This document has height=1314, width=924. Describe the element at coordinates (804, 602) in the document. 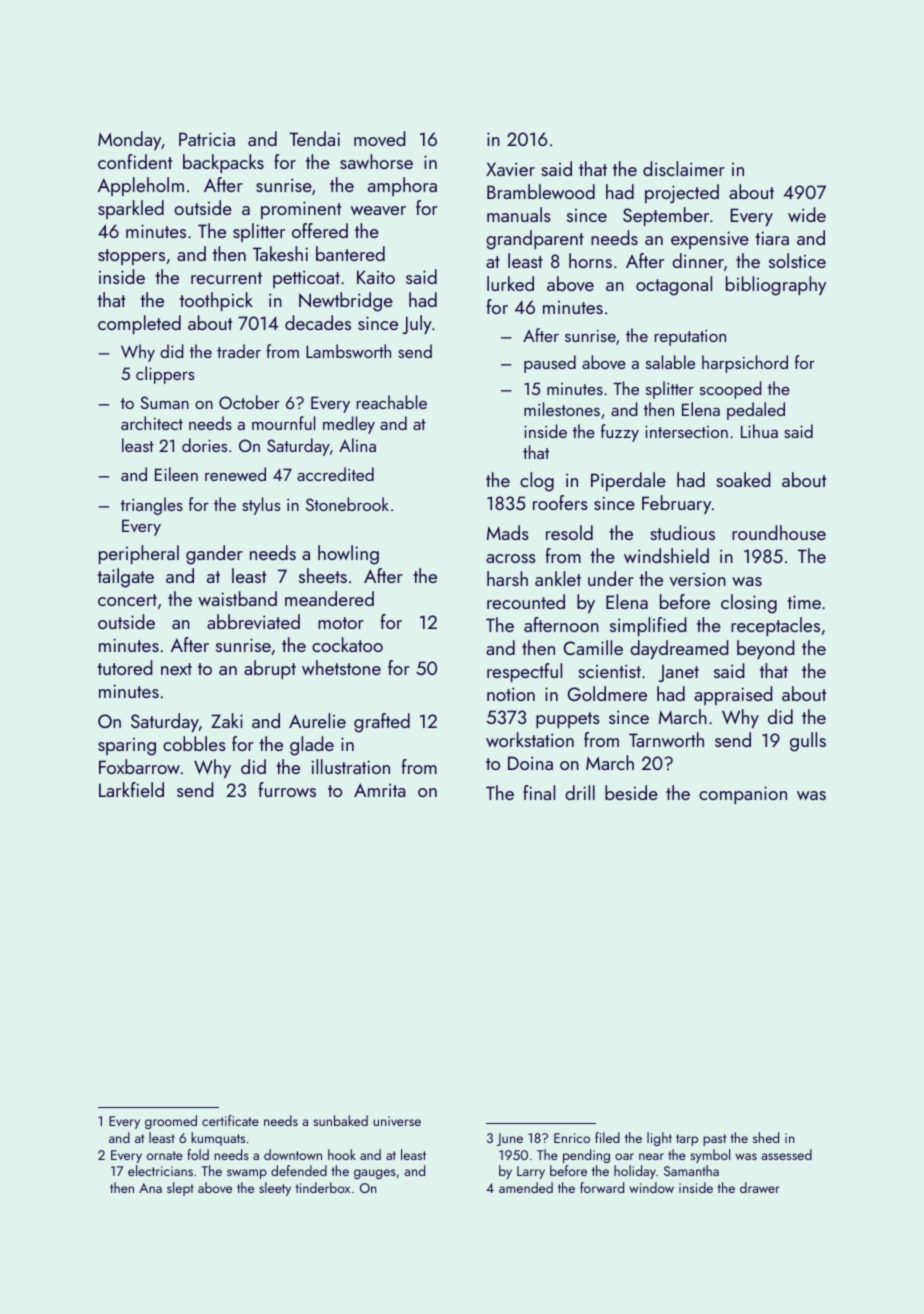

I see `time` at that location.
